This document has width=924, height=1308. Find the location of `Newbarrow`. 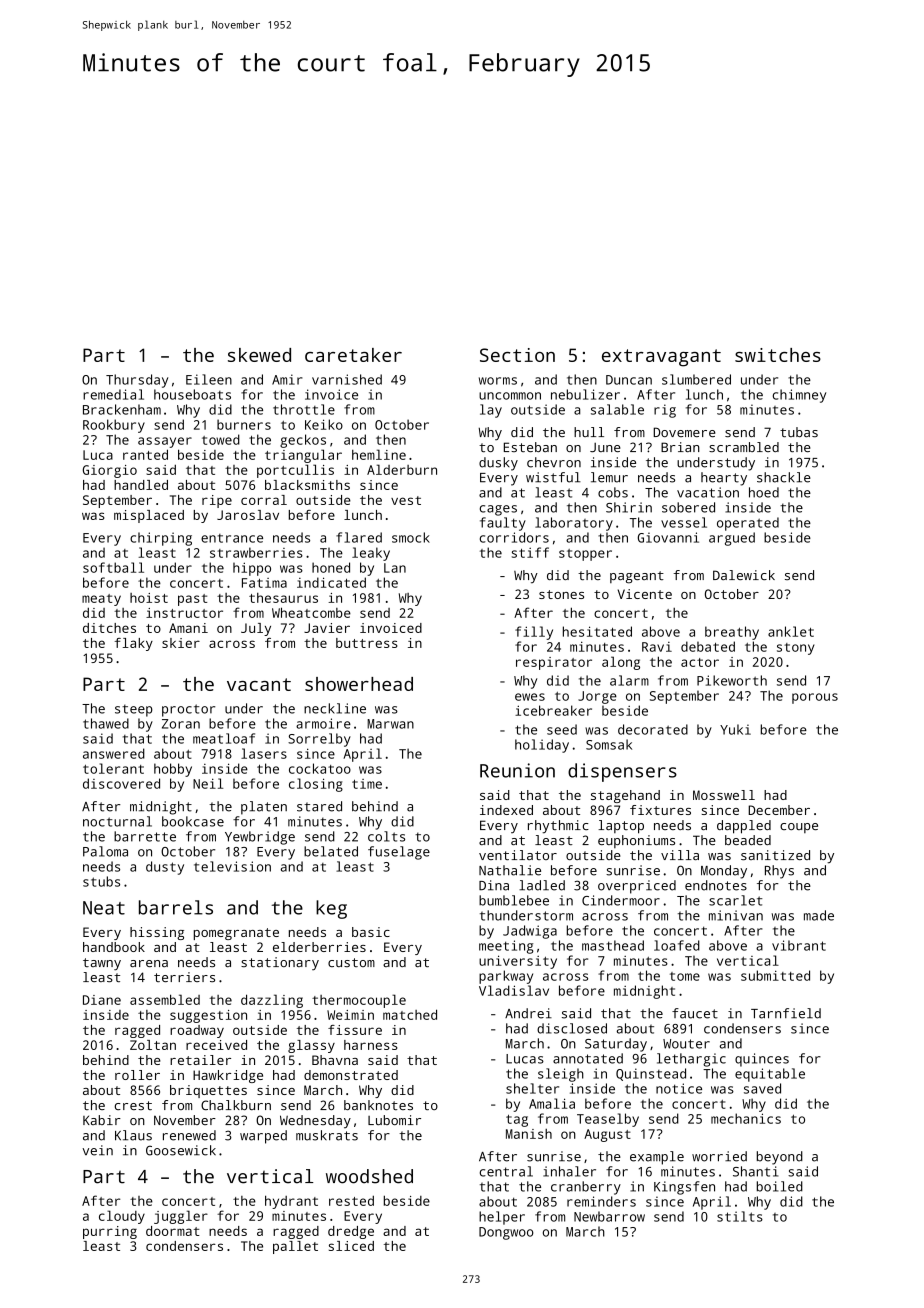

Newbarrow is located at coordinates (609, 1216).
